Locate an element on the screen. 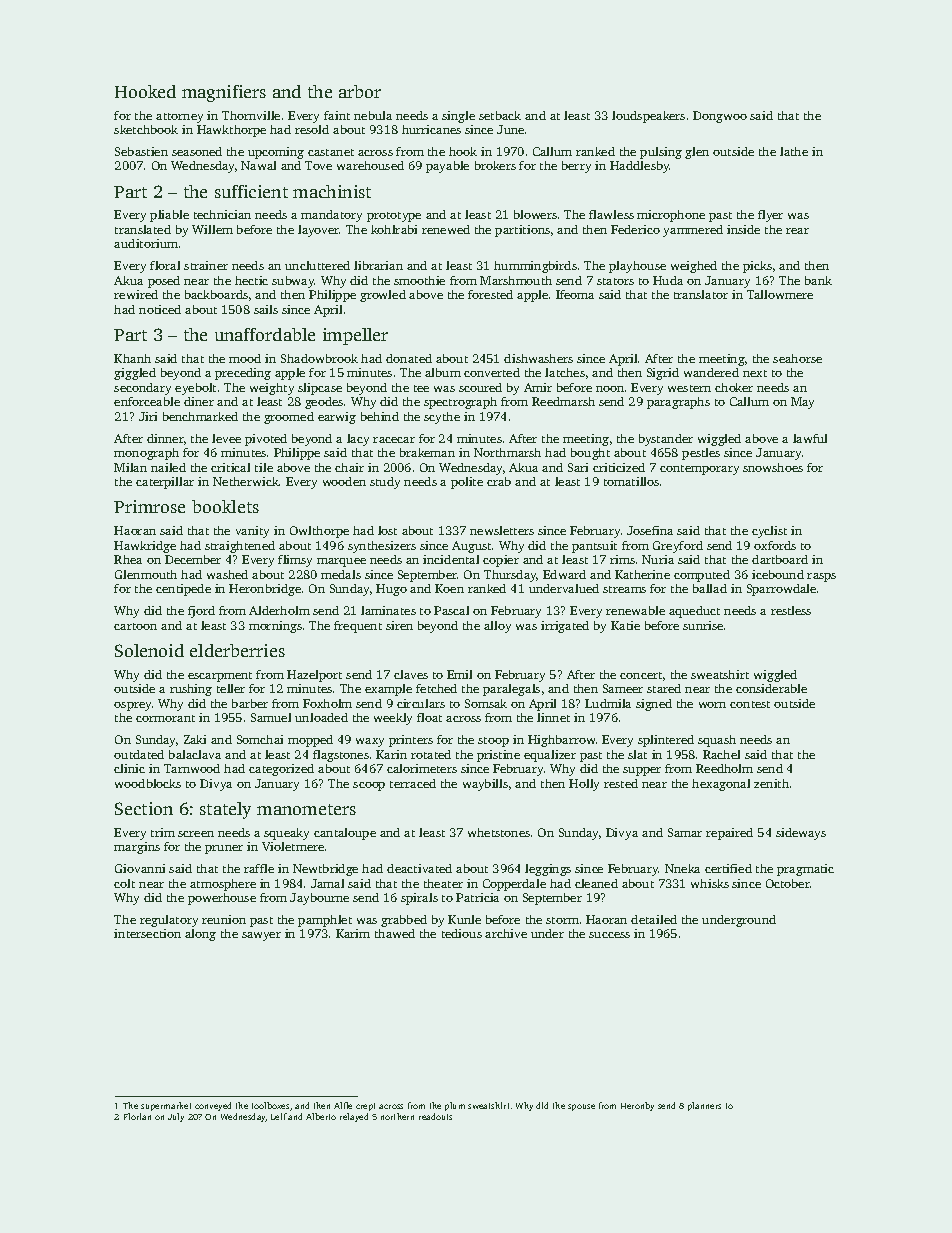  waxy is located at coordinates (370, 742).
